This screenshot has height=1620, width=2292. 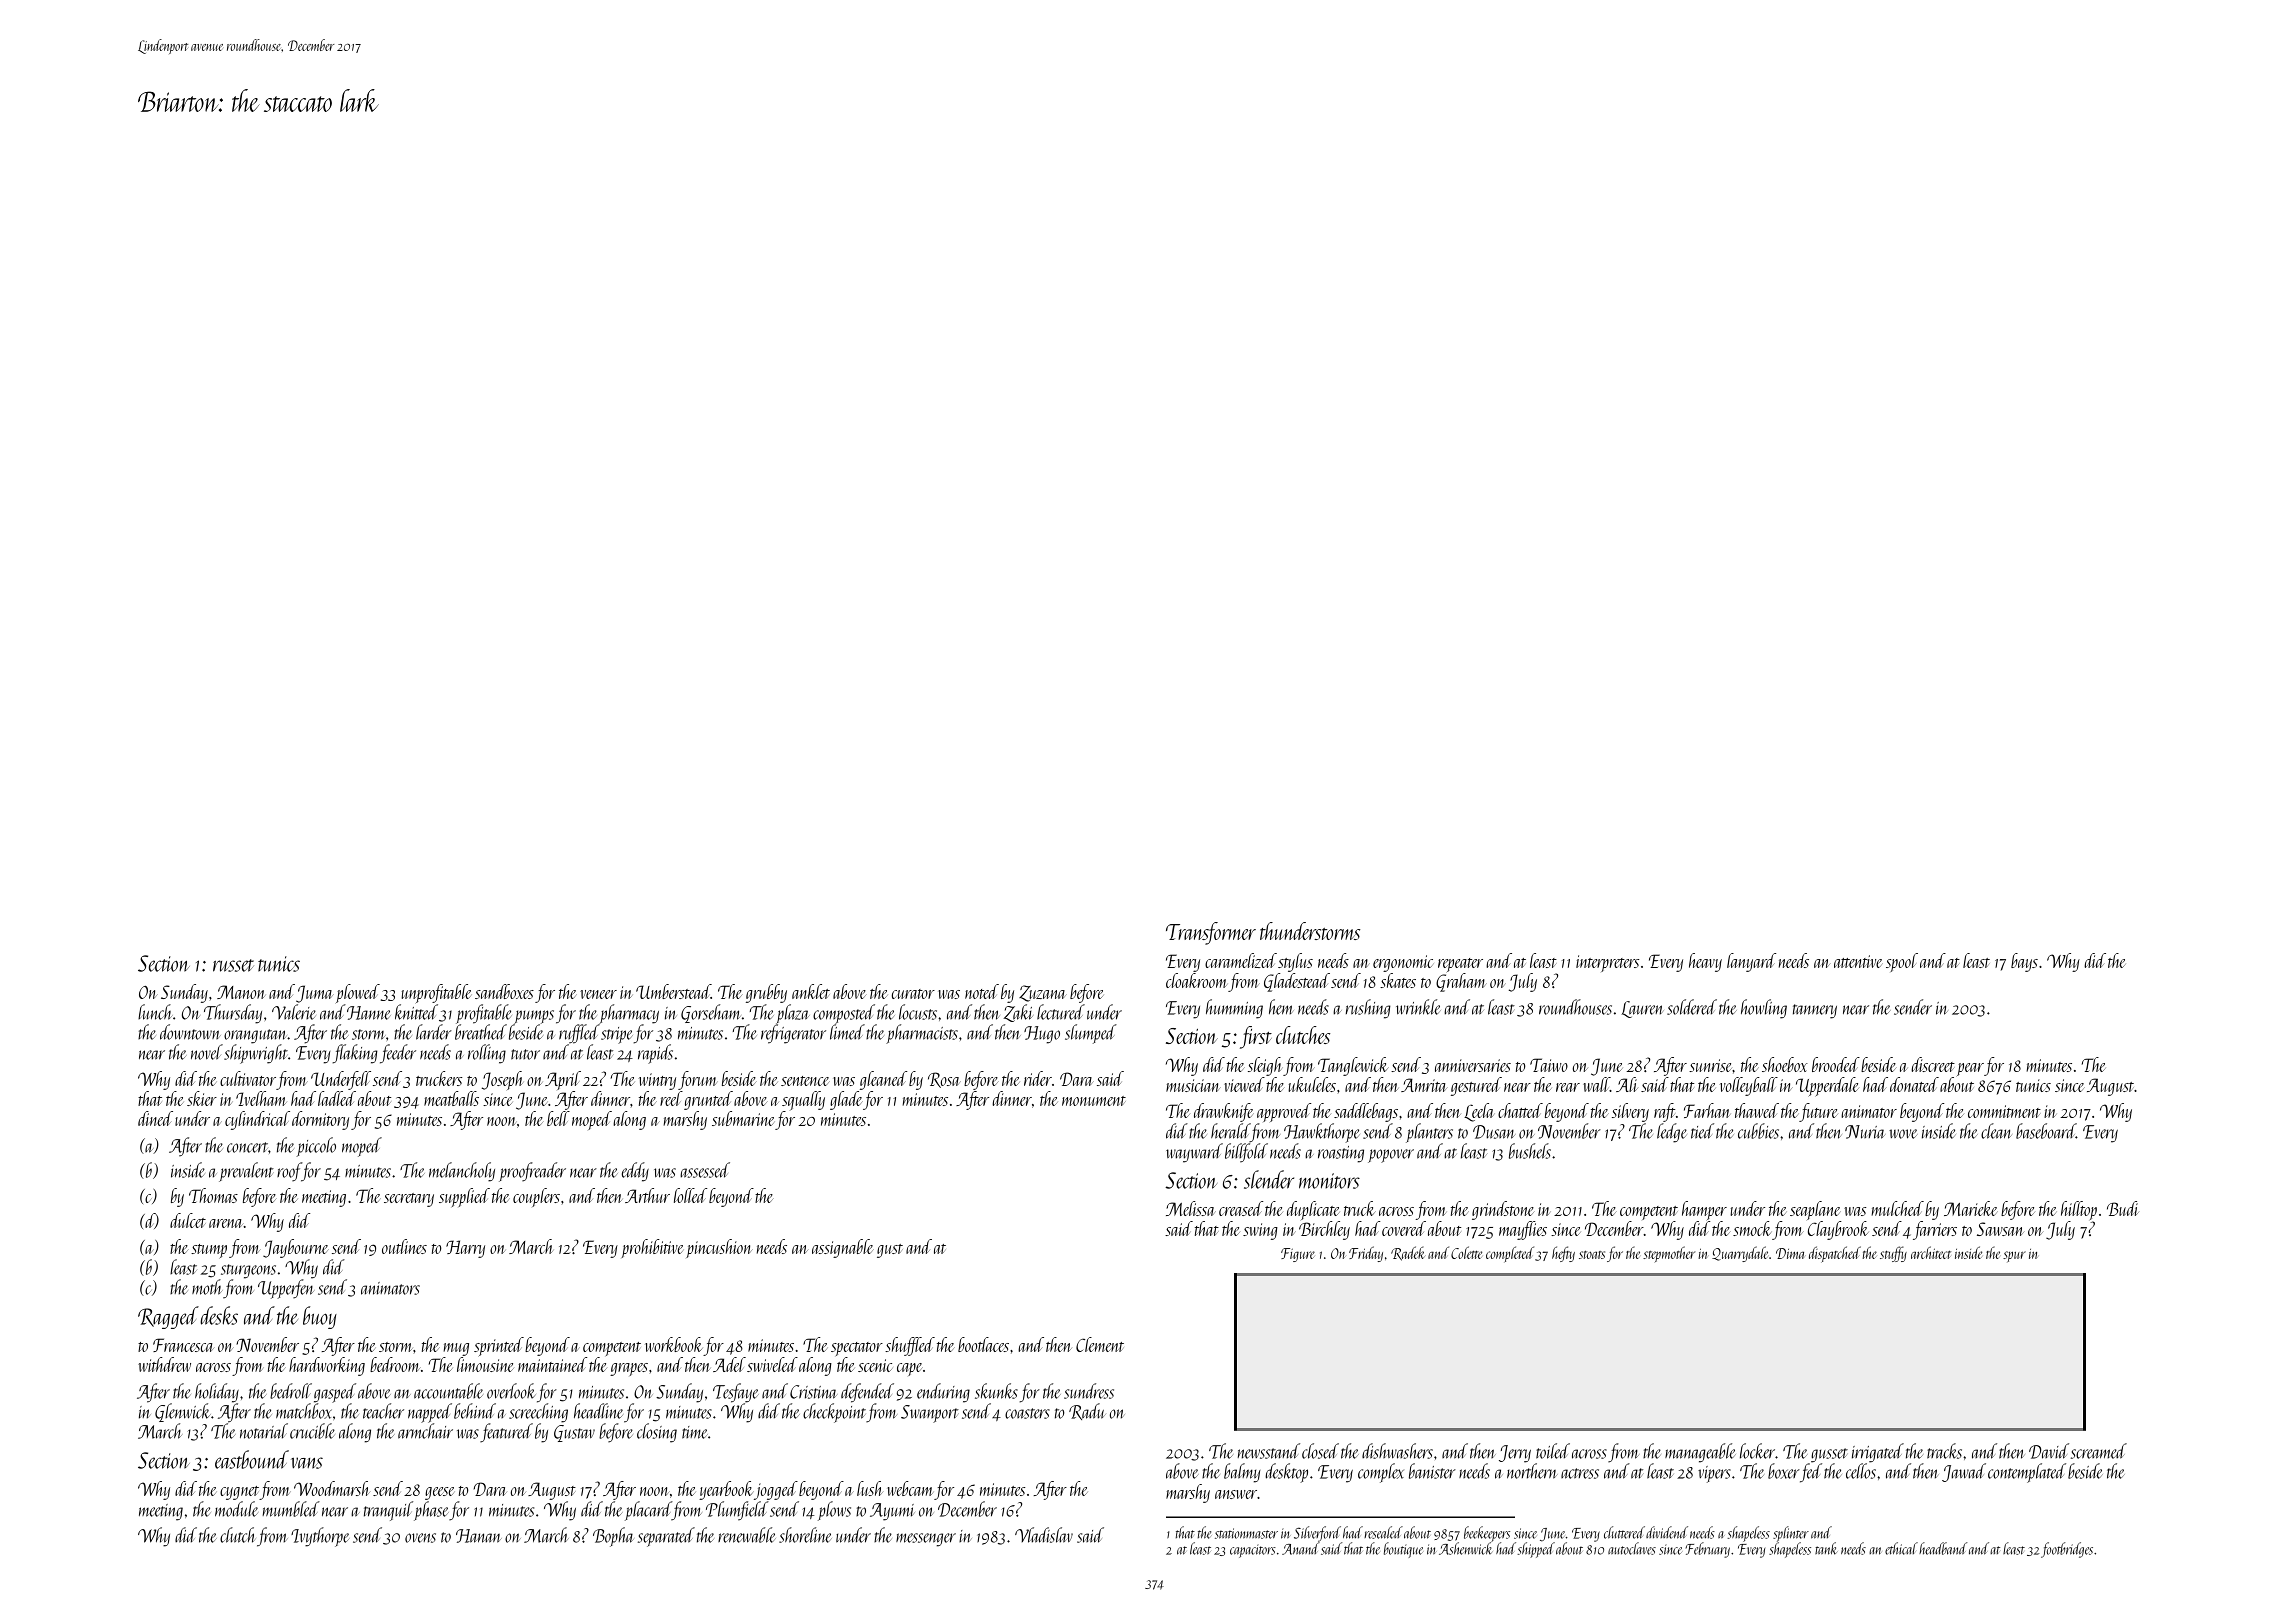 What do you see at coordinates (1707, 1110) in the screenshot?
I see `Farhan` at bounding box center [1707, 1110].
